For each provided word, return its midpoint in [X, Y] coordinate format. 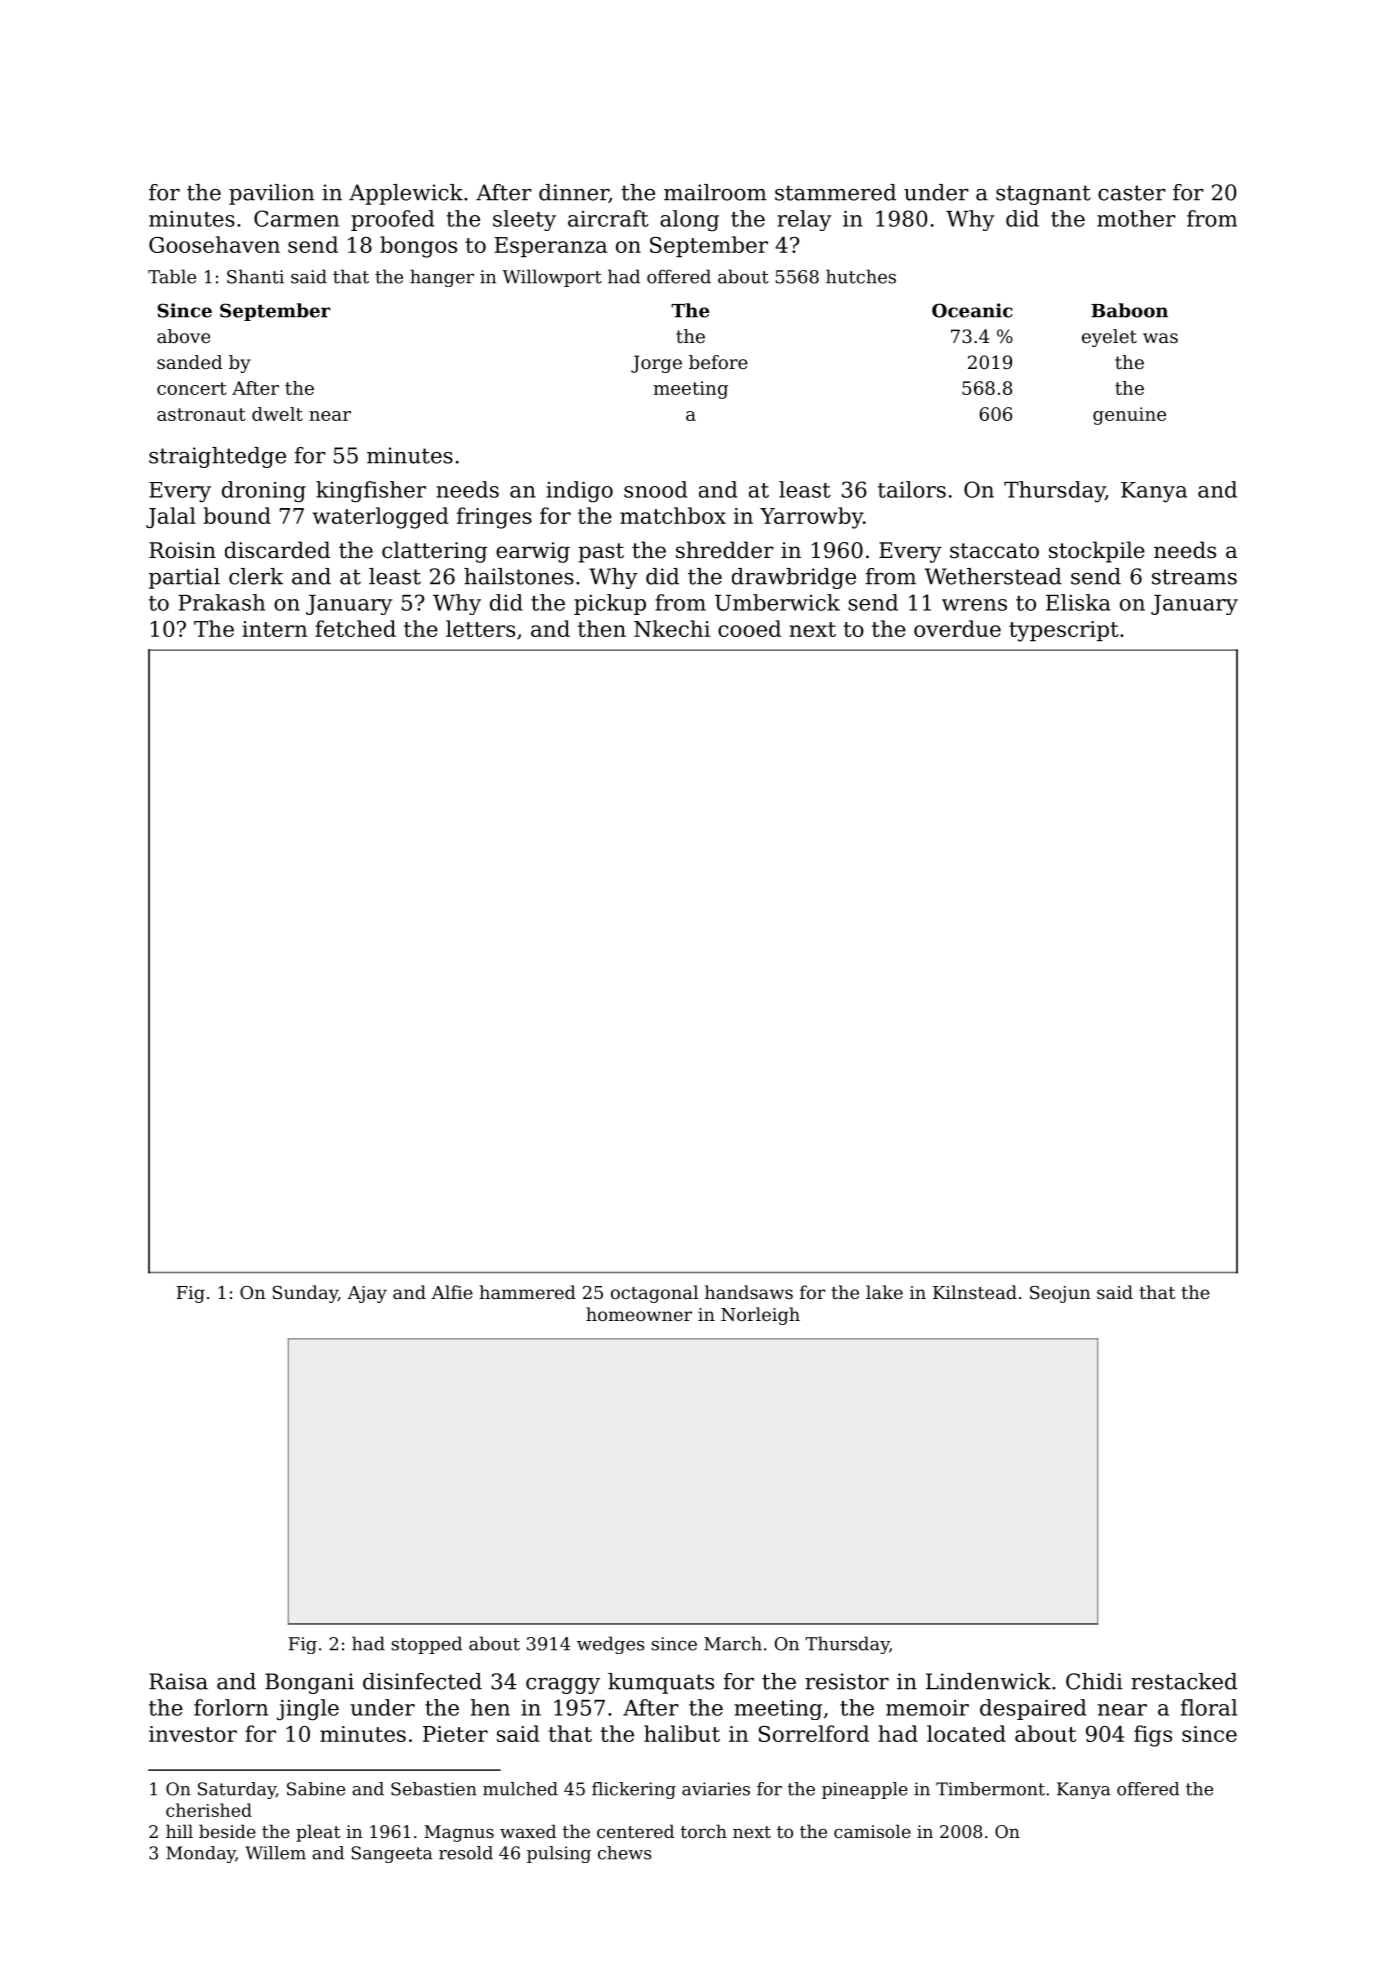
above [183, 336]
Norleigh [760, 1316]
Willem [275, 1853]
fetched [355, 628]
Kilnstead [975, 1292]
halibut [682, 1733]
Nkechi [672, 628]
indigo [579, 492]
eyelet [1109, 338]
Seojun [1060, 1294]
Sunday [305, 1294]
